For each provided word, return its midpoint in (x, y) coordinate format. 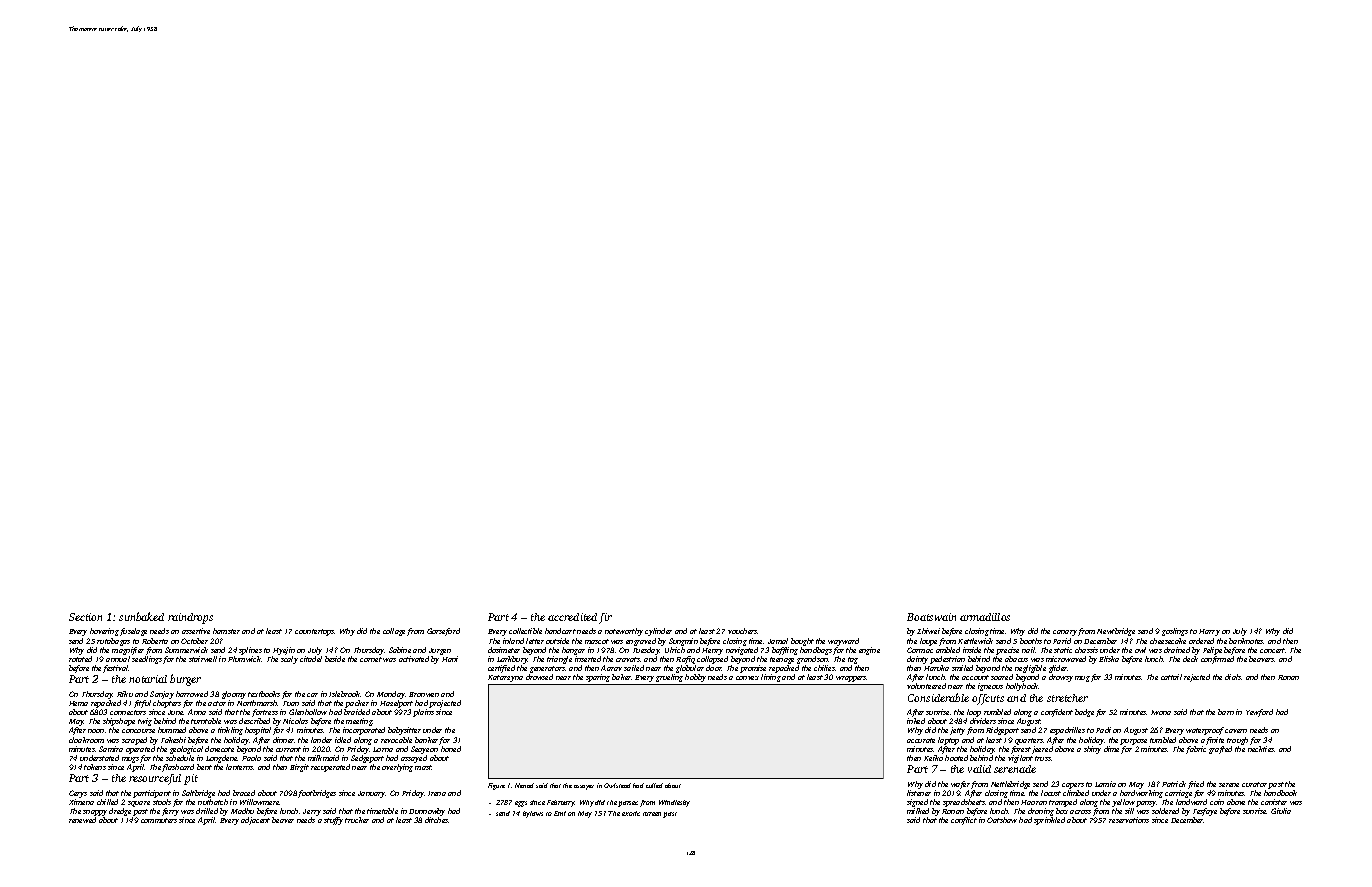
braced (244, 793)
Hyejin (284, 651)
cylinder (658, 632)
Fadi (1103, 730)
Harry (1209, 632)
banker (426, 740)
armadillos (985, 617)
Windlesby (674, 803)
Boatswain (931, 617)
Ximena (81, 802)
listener (919, 793)
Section (85, 617)
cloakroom (86, 740)
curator (1254, 784)
